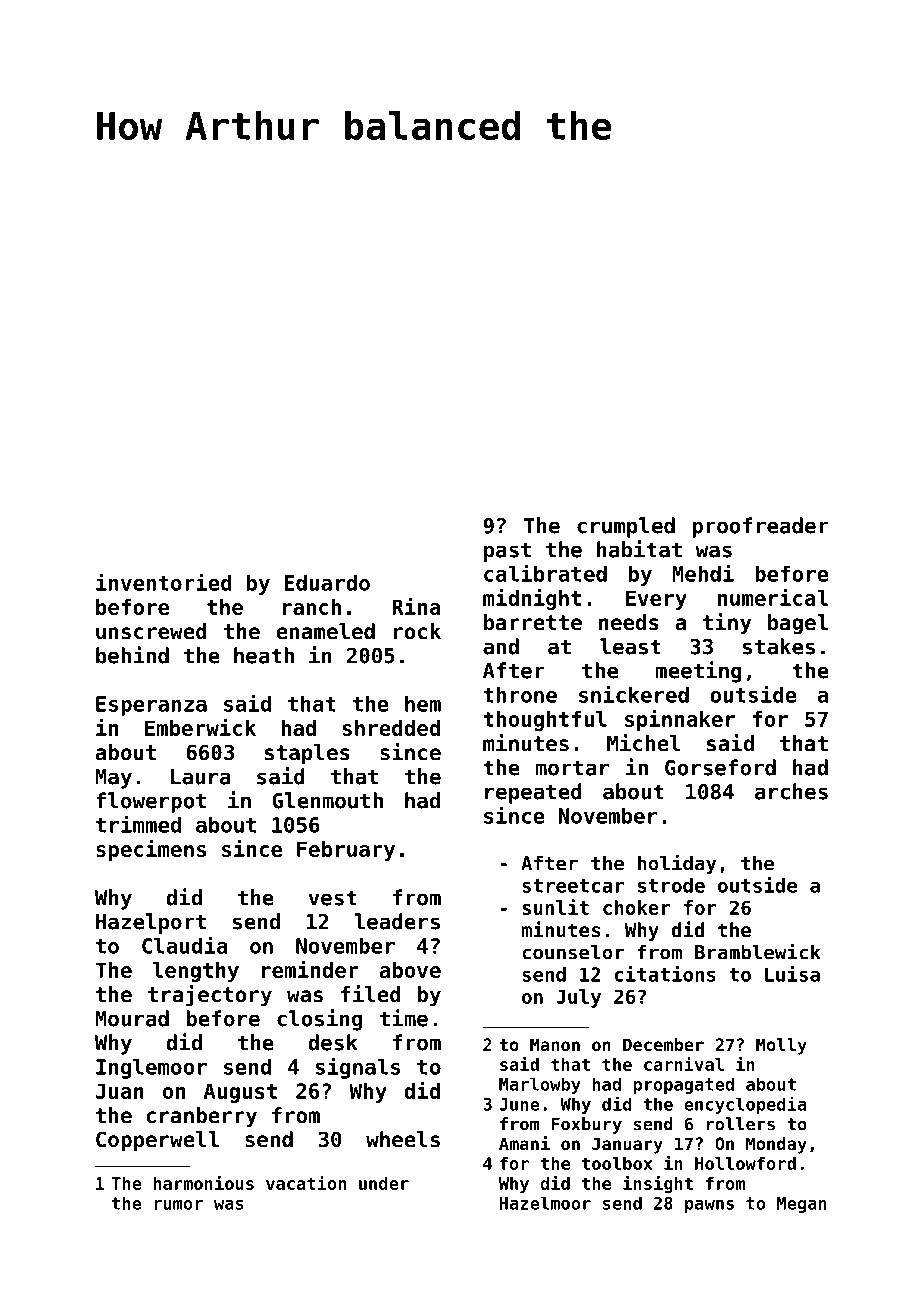 Image resolution: width=924 pixels, height=1314 pixels. What do you see at coordinates (151, 850) in the screenshot?
I see `specimens` at bounding box center [151, 850].
